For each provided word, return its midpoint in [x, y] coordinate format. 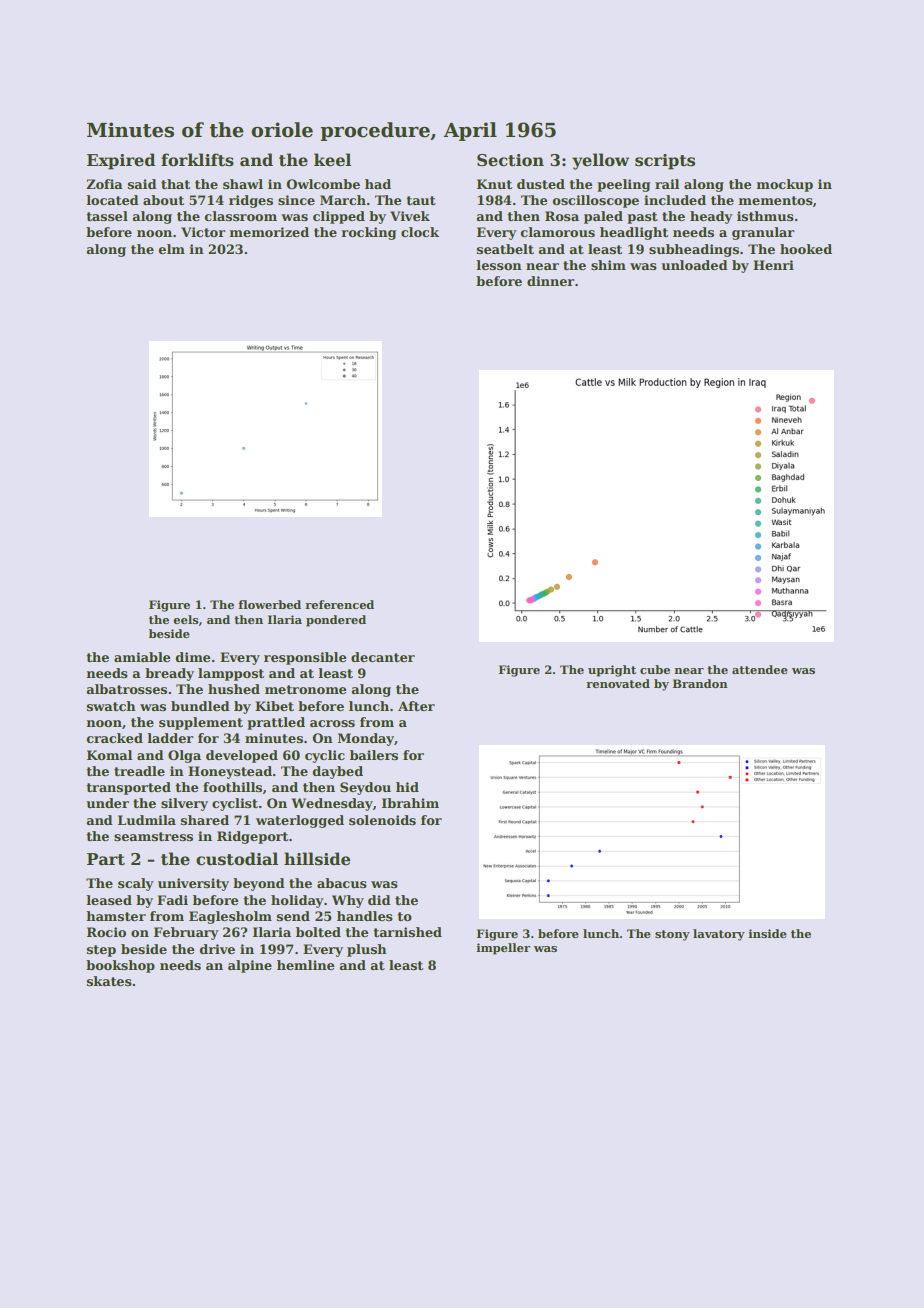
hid [407, 787]
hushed [234, 689]
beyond [259, 884]
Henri [773, 265]
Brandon [700, 683]
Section [510, 160]
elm [171, 249]
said [142, 184]
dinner [550, 281]
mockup [784, 185]
